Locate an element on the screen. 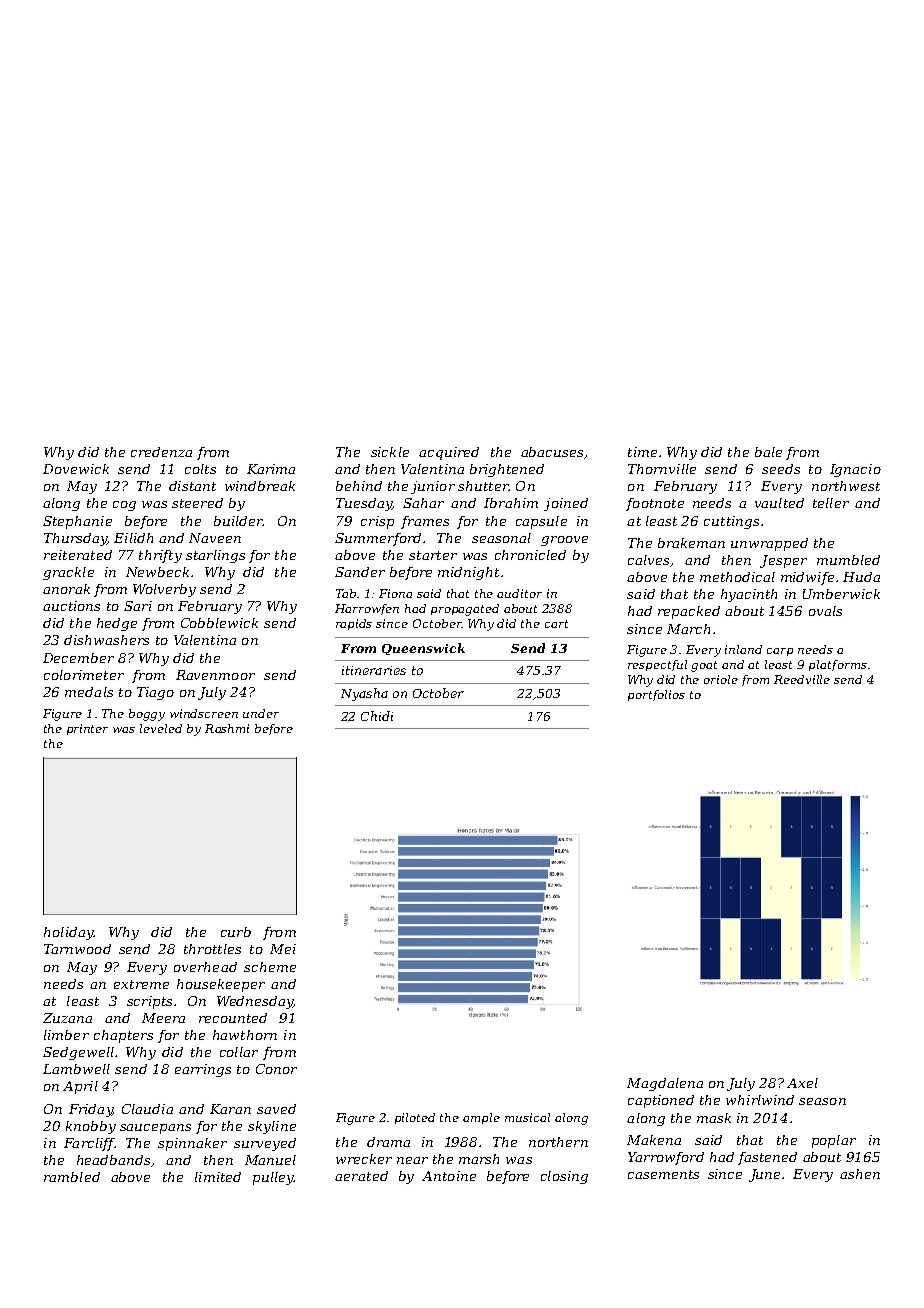 This screenshot has width=924, height=1308. Tab is located at coordinates (346, 593).
